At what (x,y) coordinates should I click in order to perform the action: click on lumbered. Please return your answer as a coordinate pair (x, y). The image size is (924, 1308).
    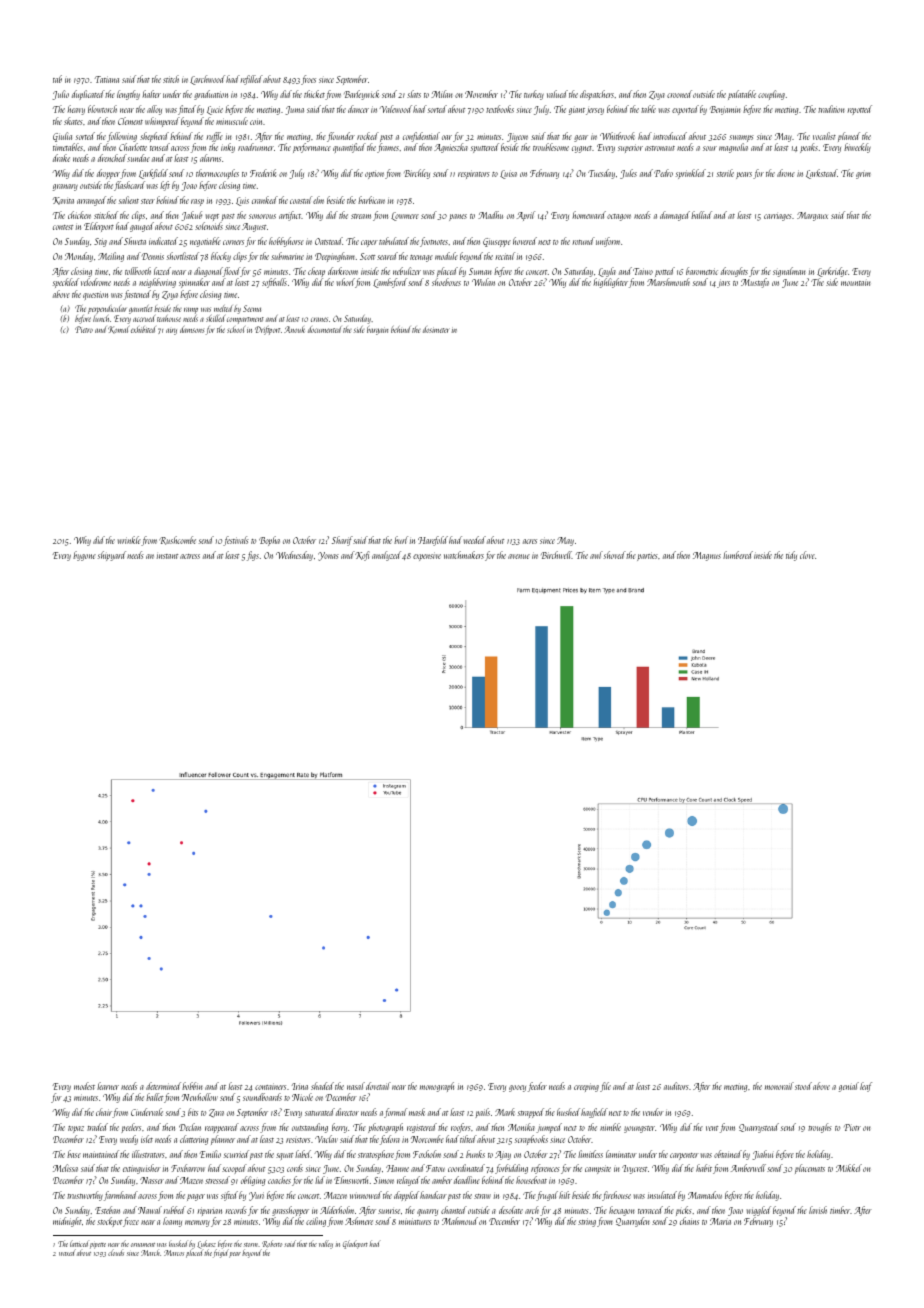
    Looking at the image, I should click on (738, 555).
